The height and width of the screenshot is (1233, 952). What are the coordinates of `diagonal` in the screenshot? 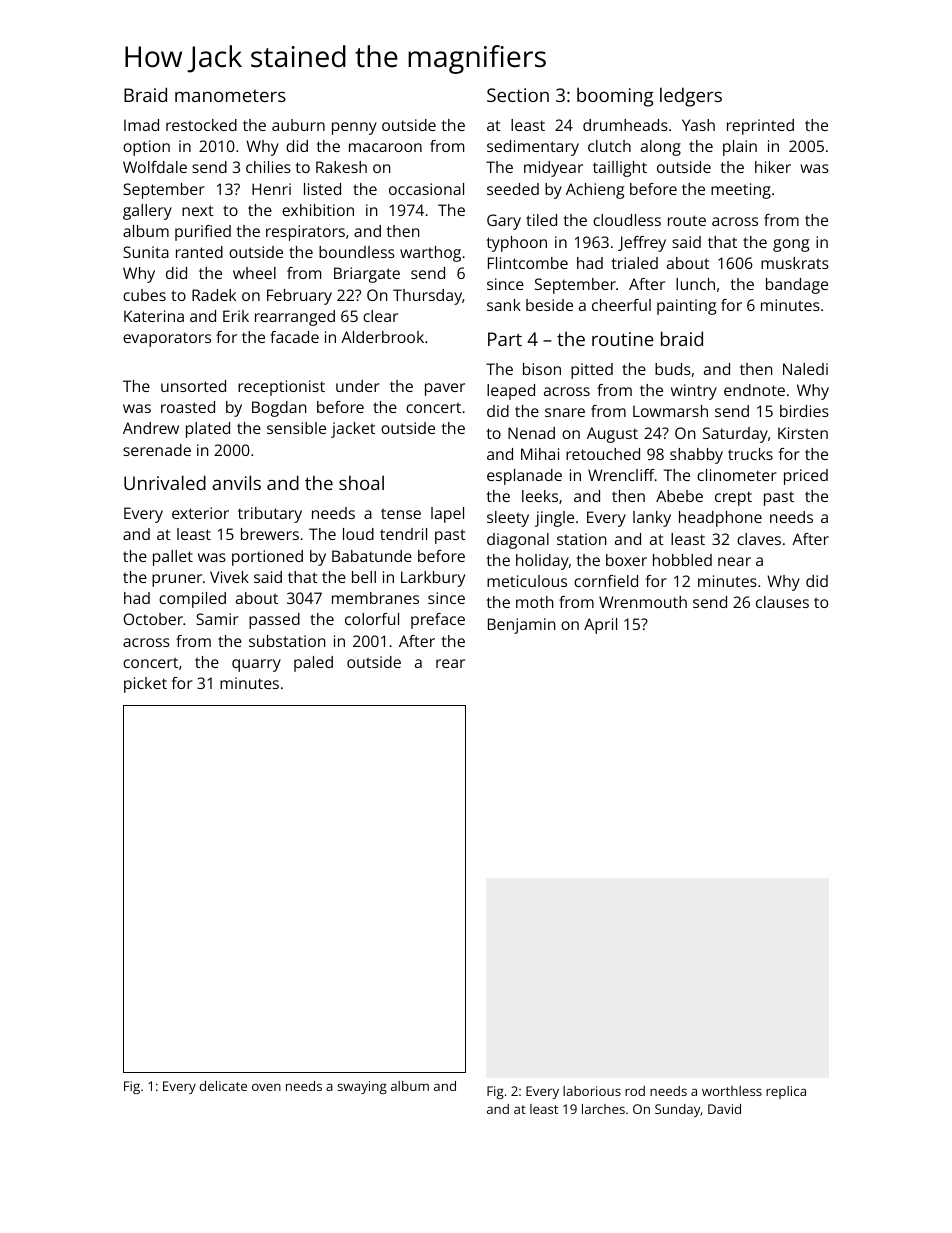 It's located at (518, 541).
